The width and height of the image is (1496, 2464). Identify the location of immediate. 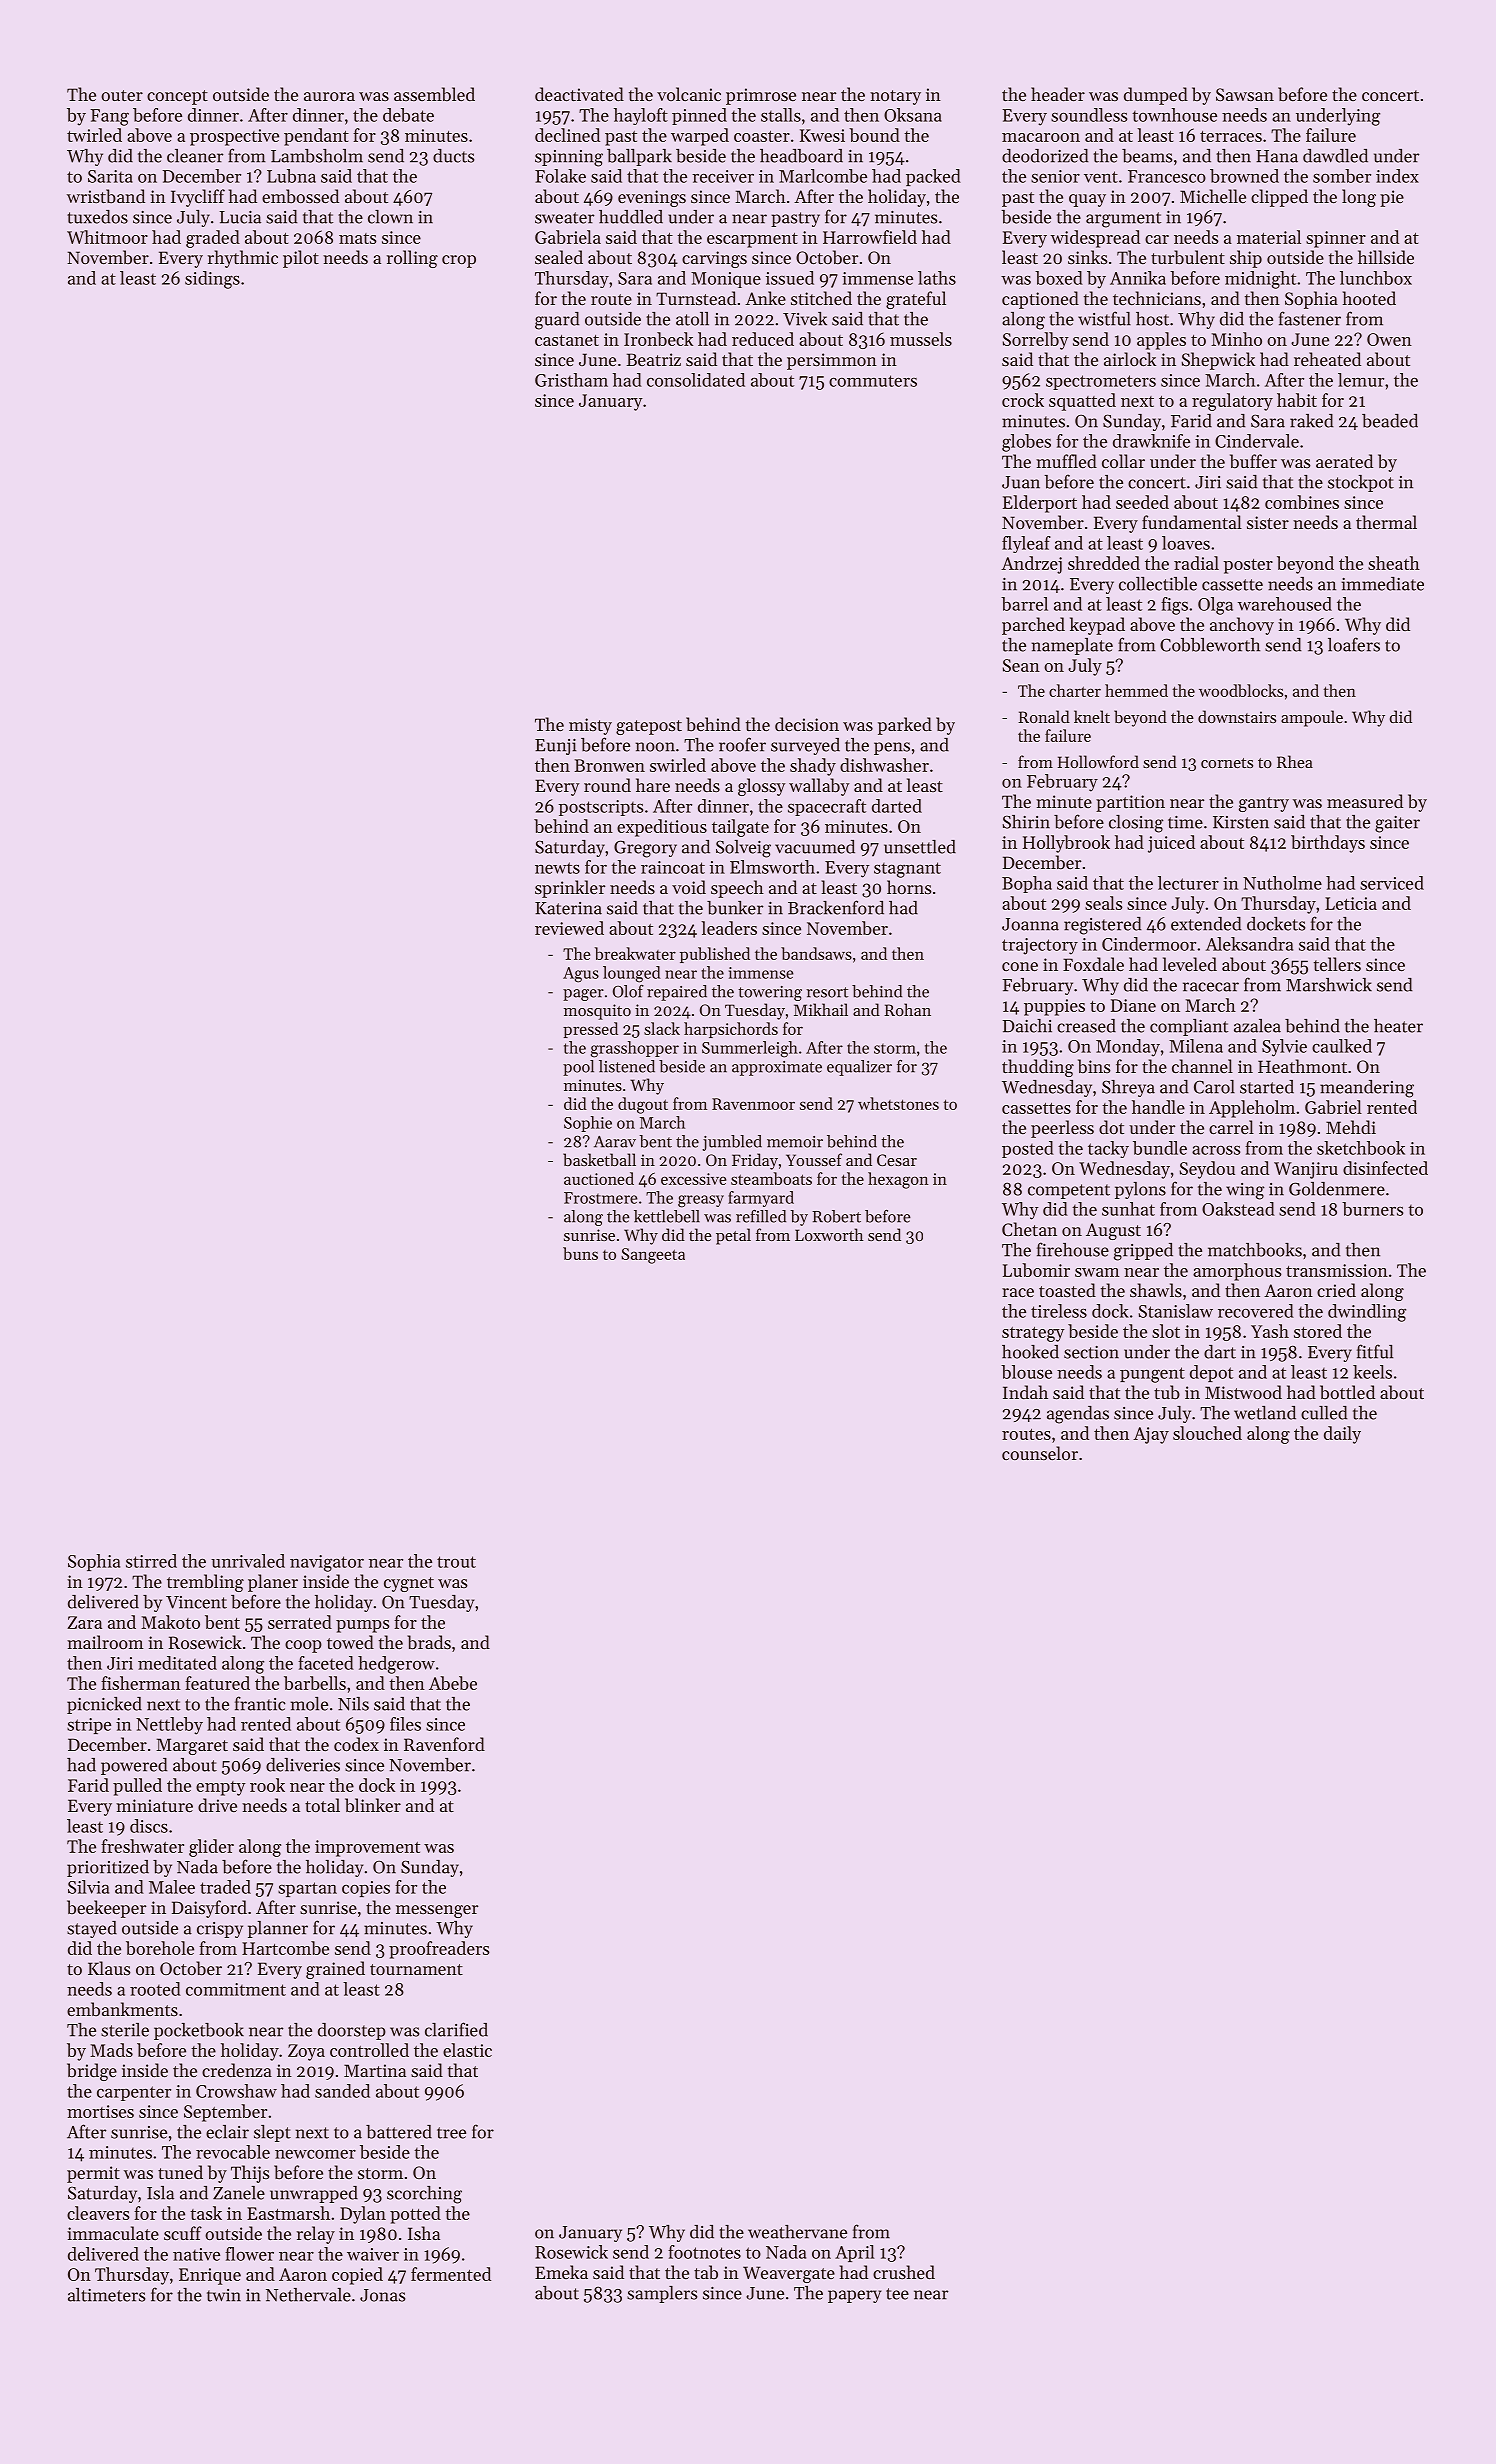
(1382, 584).
